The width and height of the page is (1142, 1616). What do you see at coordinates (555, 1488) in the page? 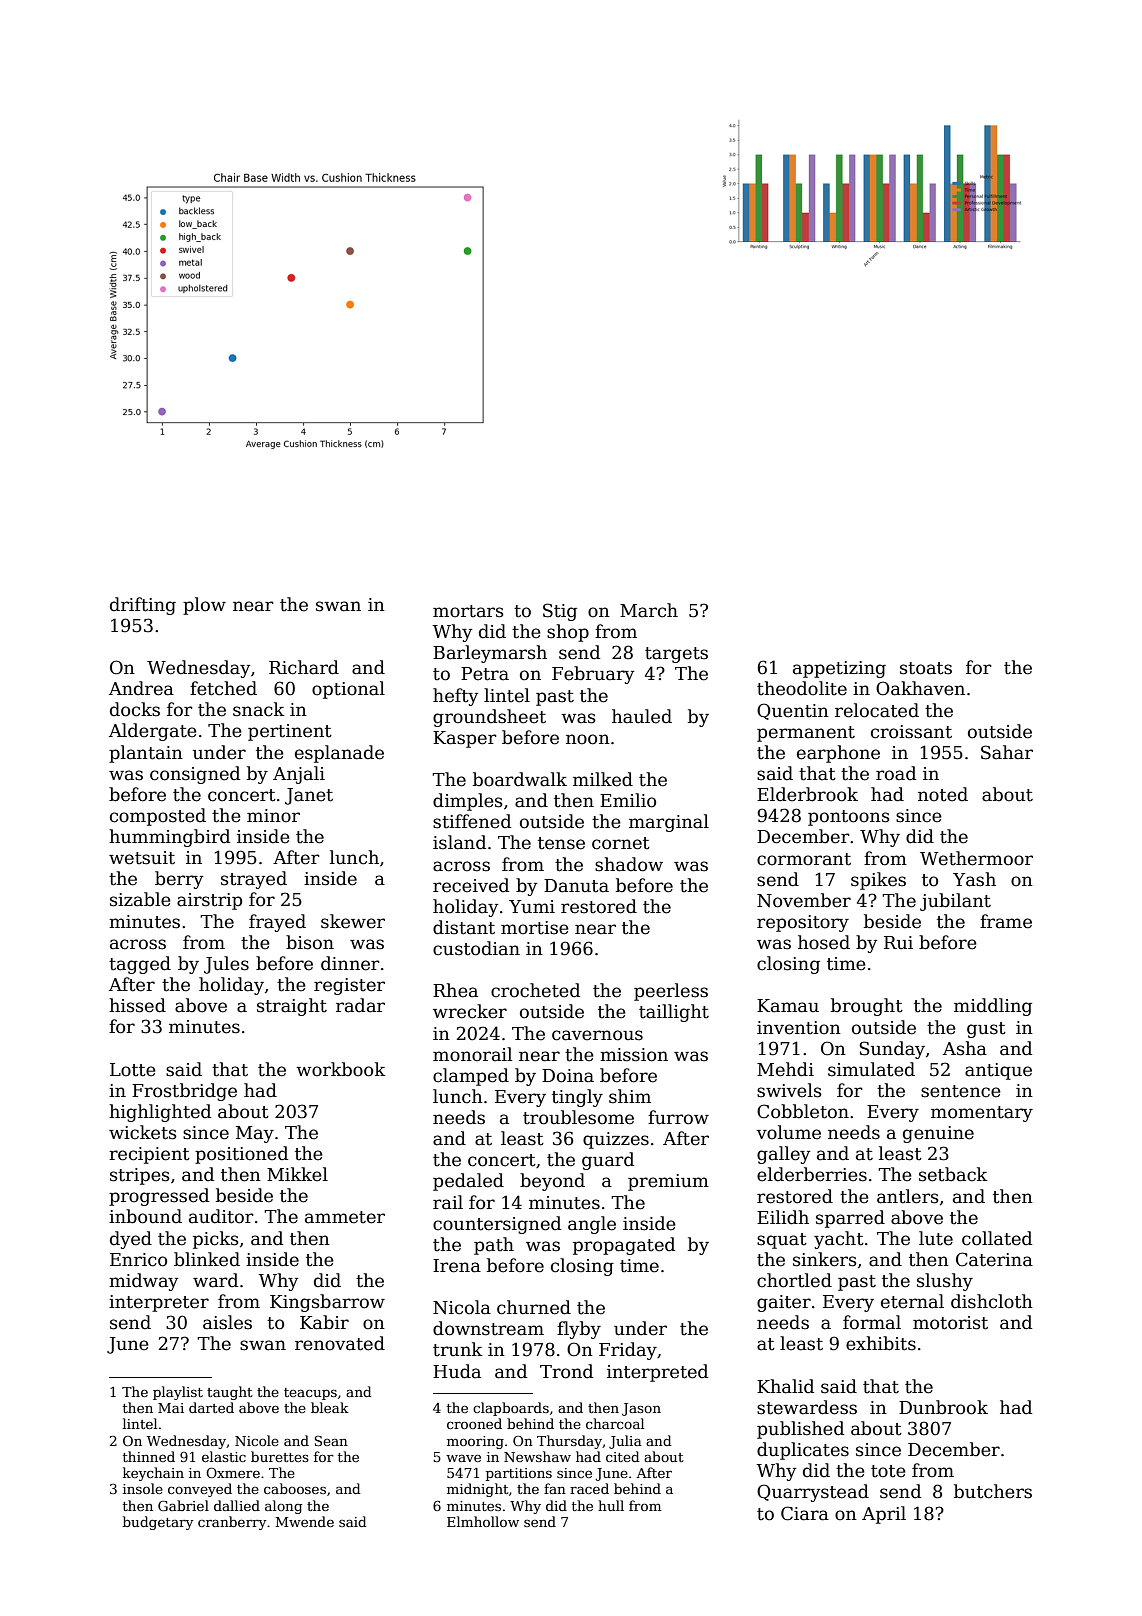
I see `fan` at bounding box center [555, 1488].
